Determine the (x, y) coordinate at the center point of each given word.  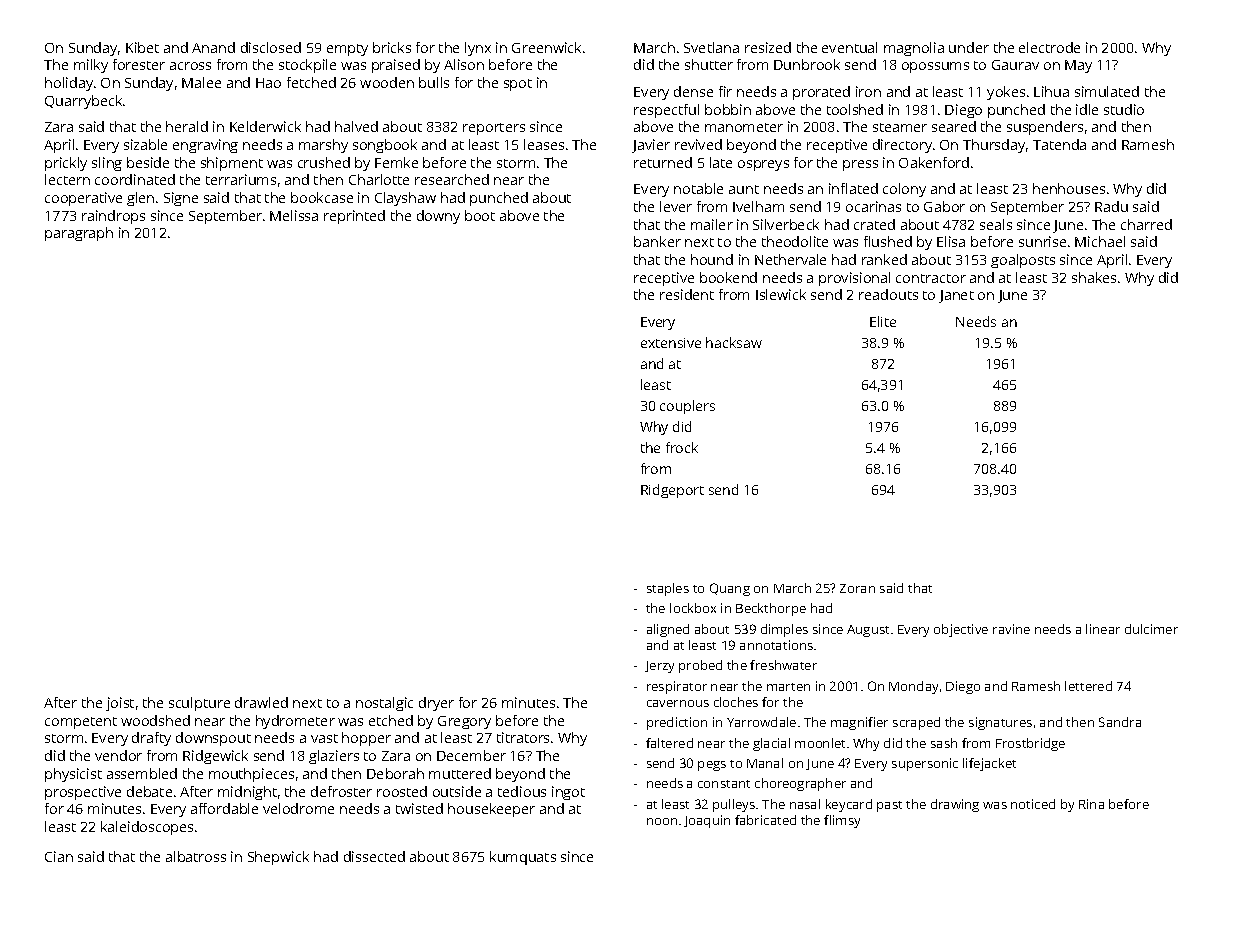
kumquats (523, 858)
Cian (59, 856)
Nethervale (790, 259)
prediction (677, 723)
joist (120, 704)
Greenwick (546, 47)
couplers (687, 407)
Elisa (951, 241)
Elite (883, 321)
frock (682, 447)
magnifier (859, 723)
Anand (213, 47)
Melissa (294, 215)
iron (868, 91)
